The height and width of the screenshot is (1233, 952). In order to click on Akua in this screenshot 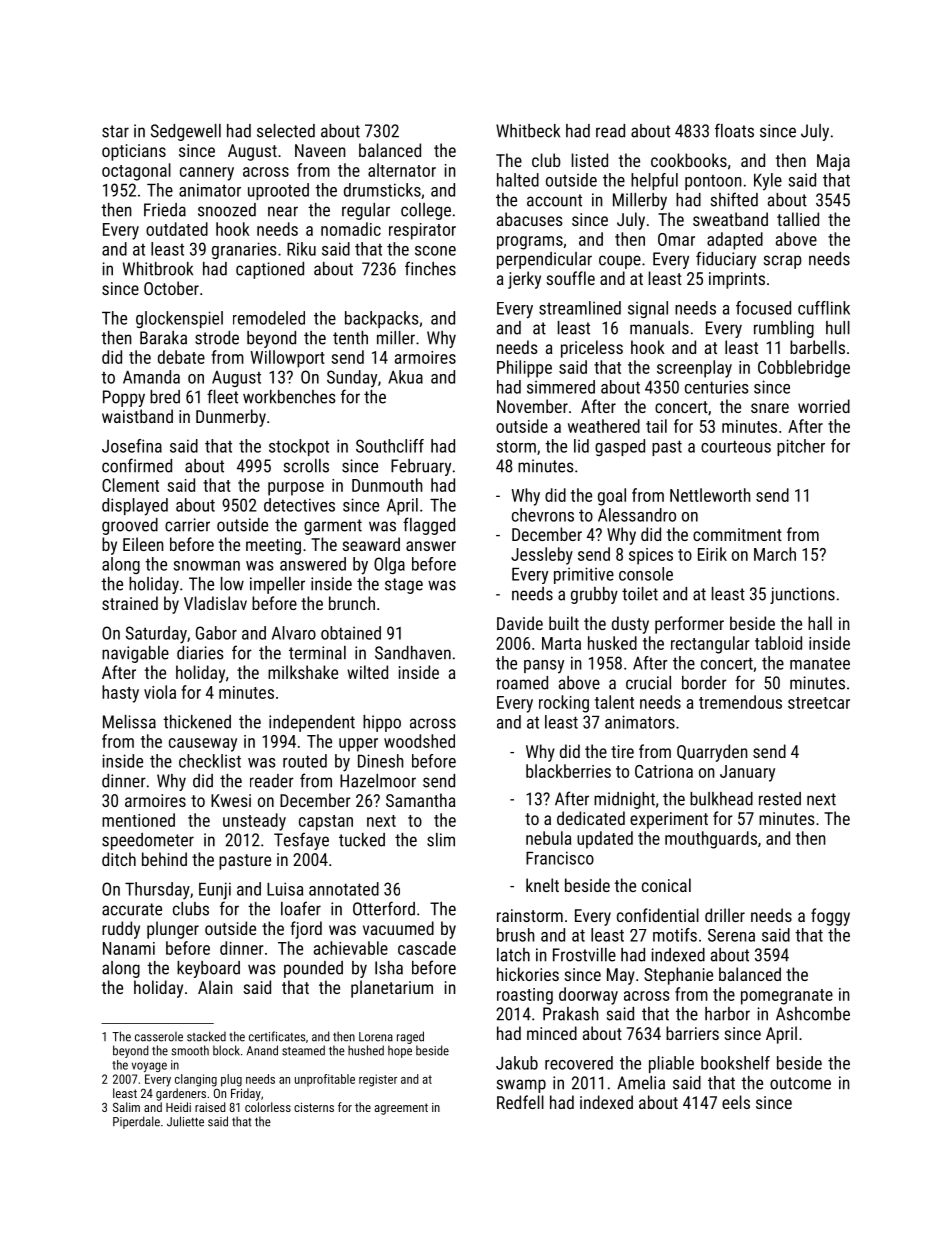, I will do `click(405, 377)`.
